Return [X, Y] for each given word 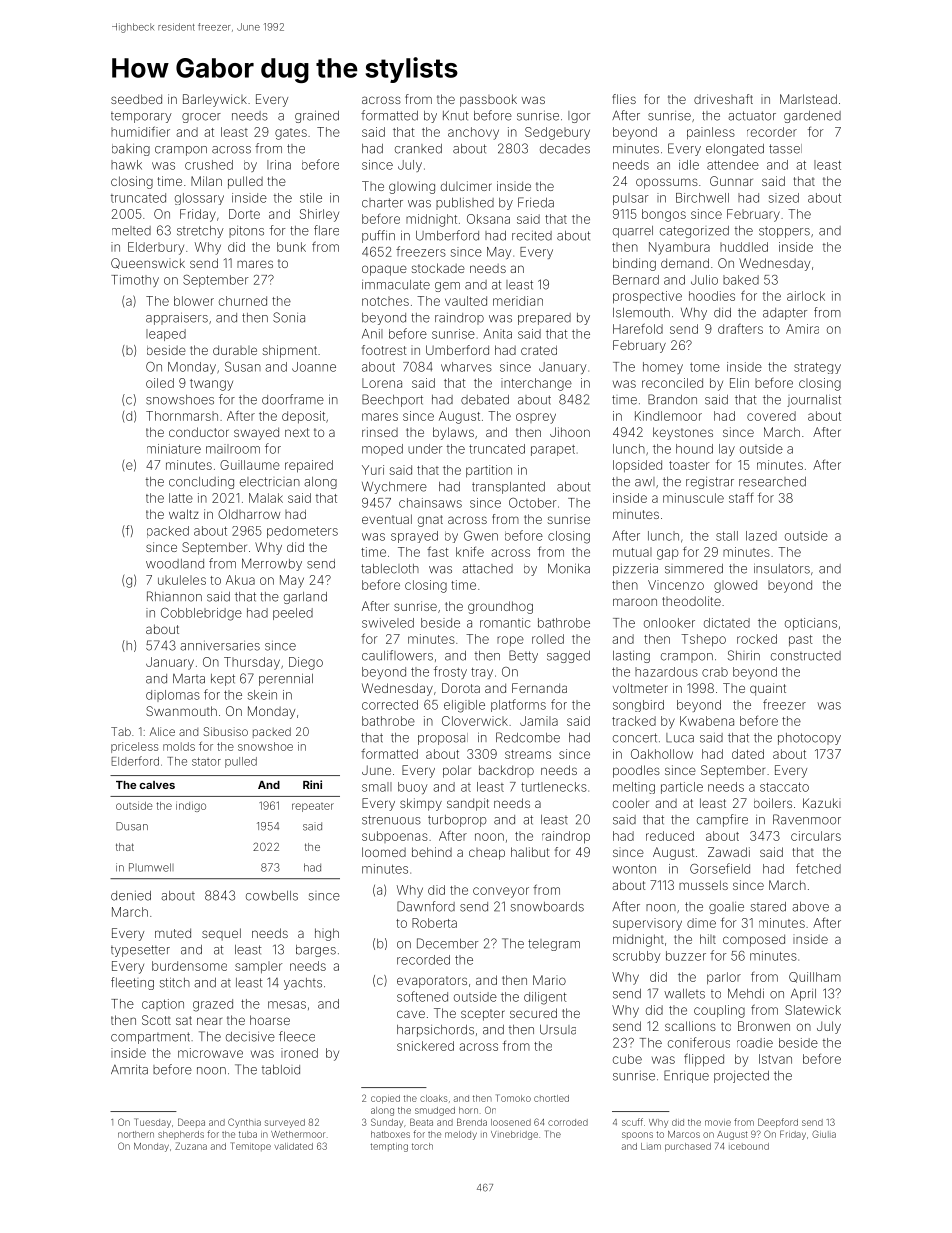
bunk [291, 247]
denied [131, 896]
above [810, 907]
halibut [530, 852]
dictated [727, 623]
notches [385, 301]
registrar [710, 483]
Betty [523, 656]
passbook [488, 100]
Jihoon [570, 432]
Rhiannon [174, 596]
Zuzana [191, 1146]
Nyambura [679, 248]
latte [181, 498]
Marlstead [808, 99]
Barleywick [215, 100]
